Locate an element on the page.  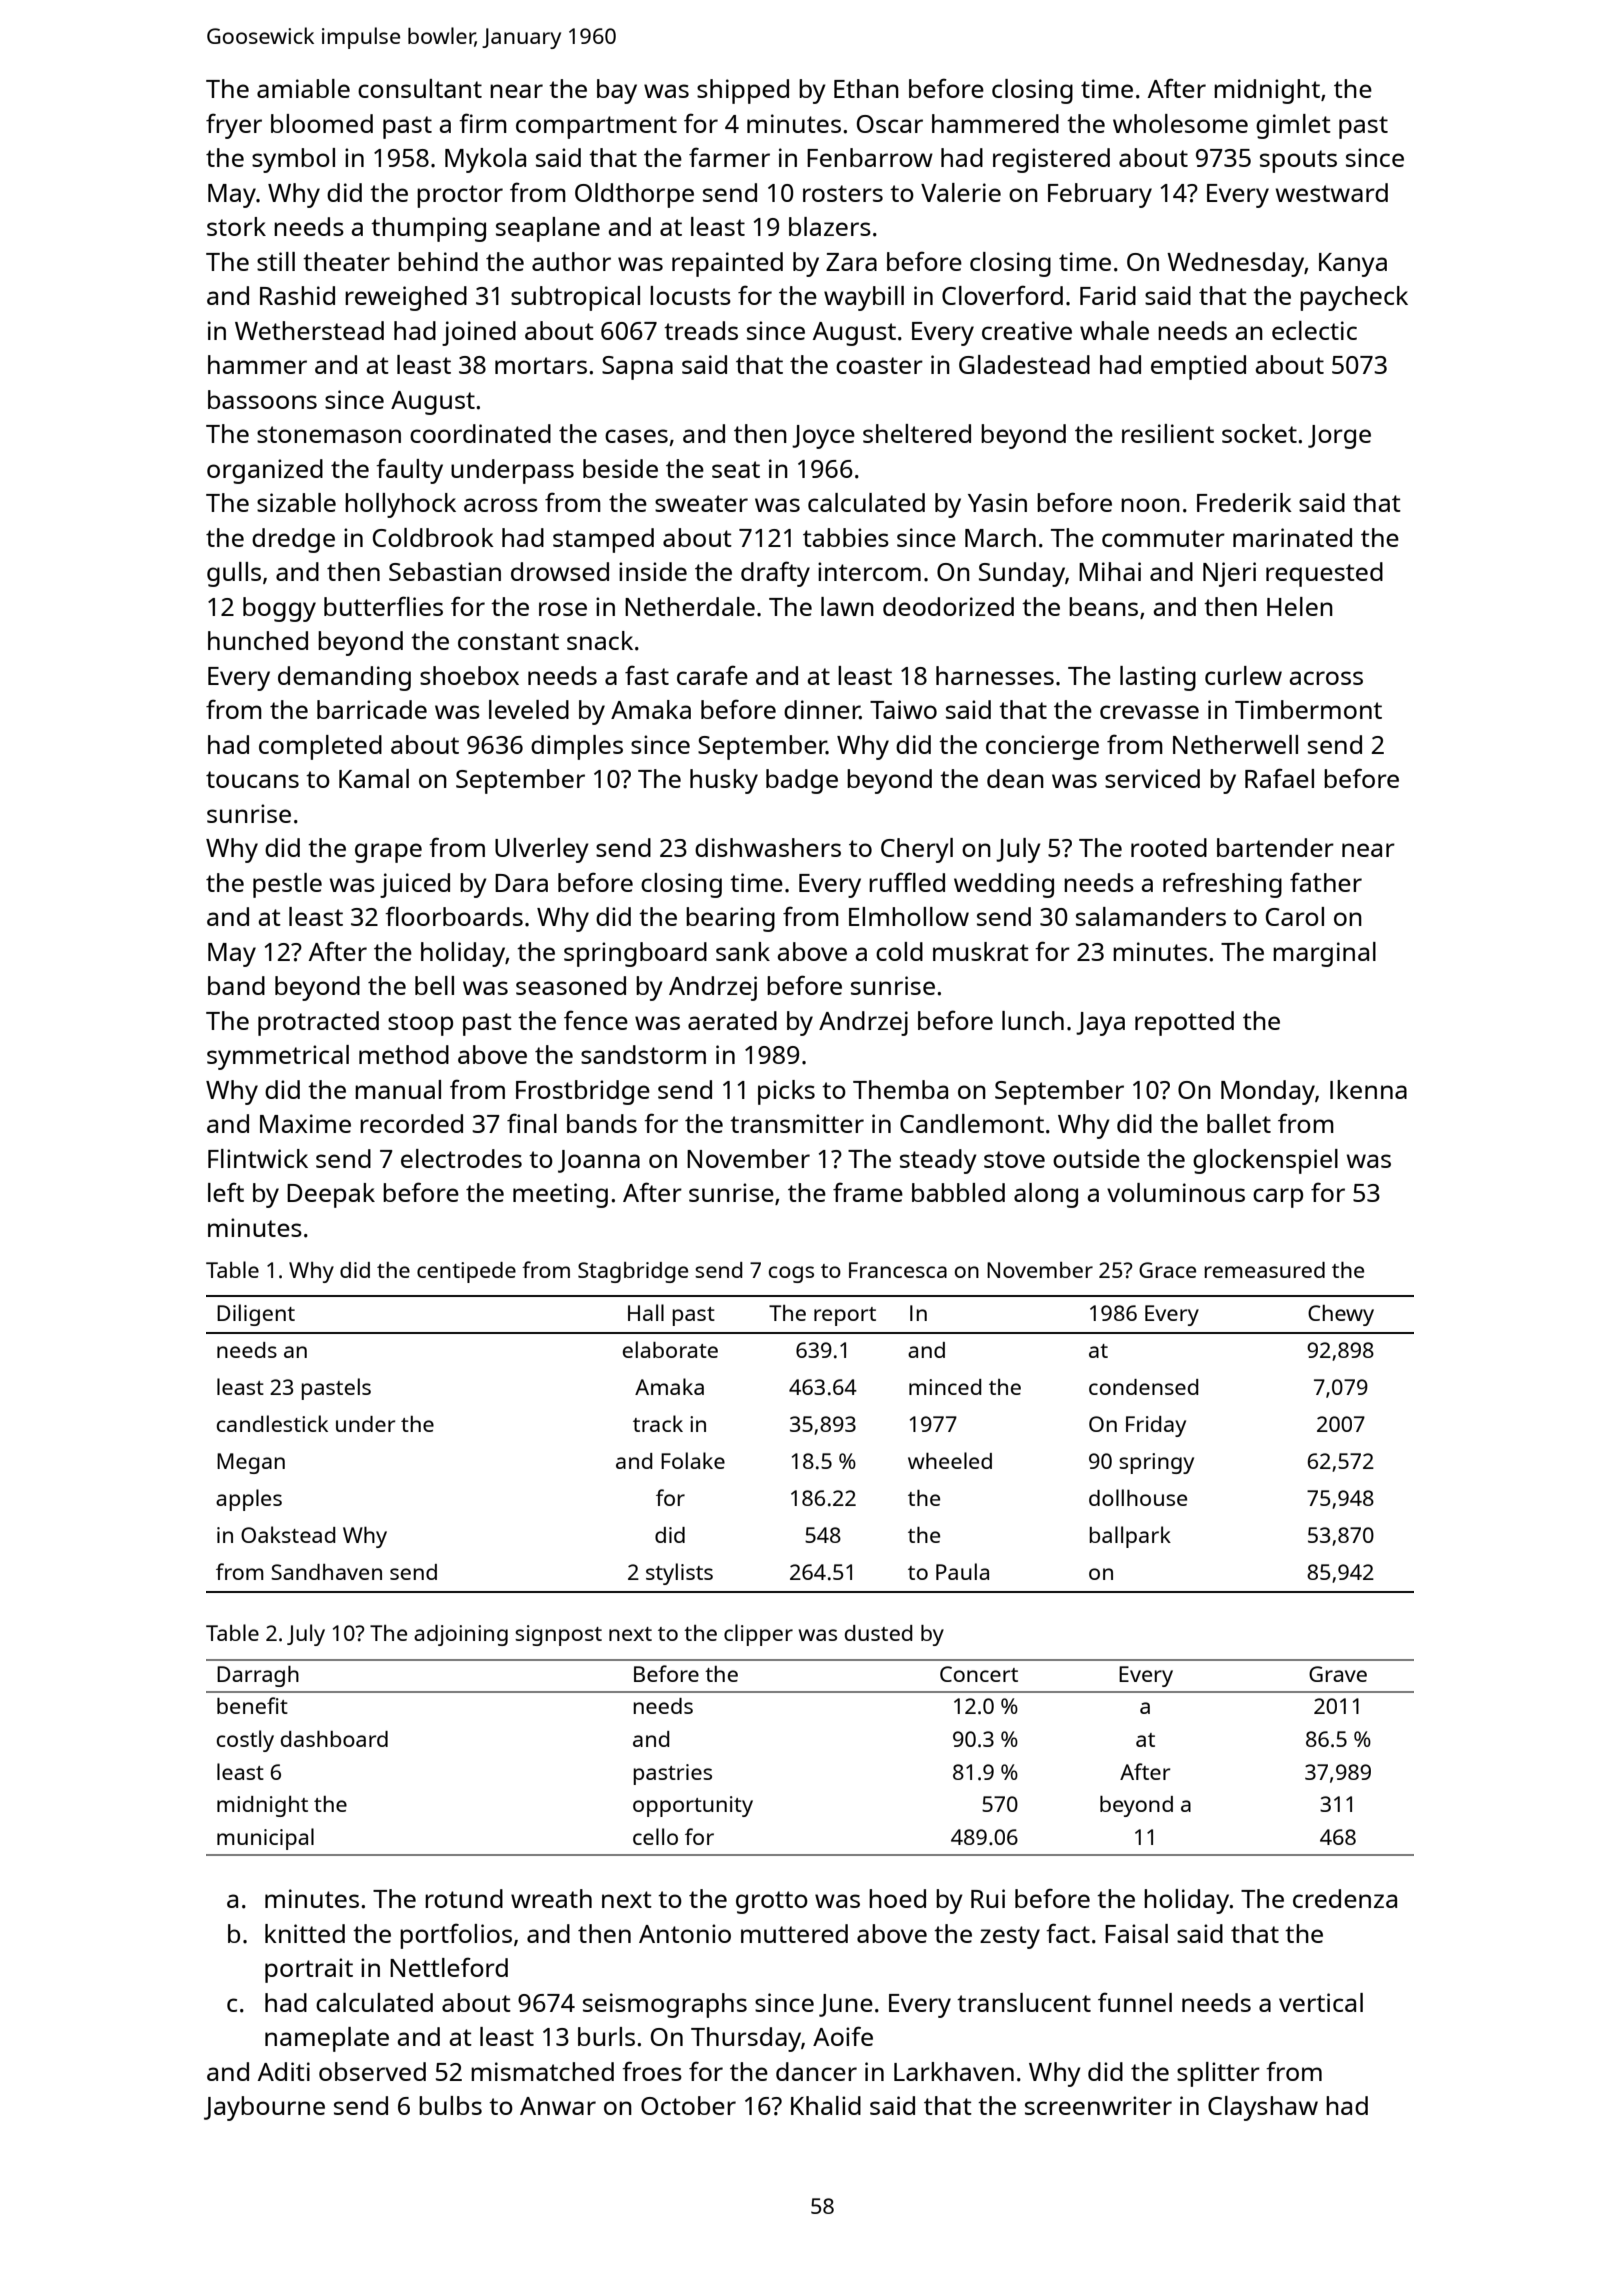
Larkhaven is located at coordinates (954, 2071).
